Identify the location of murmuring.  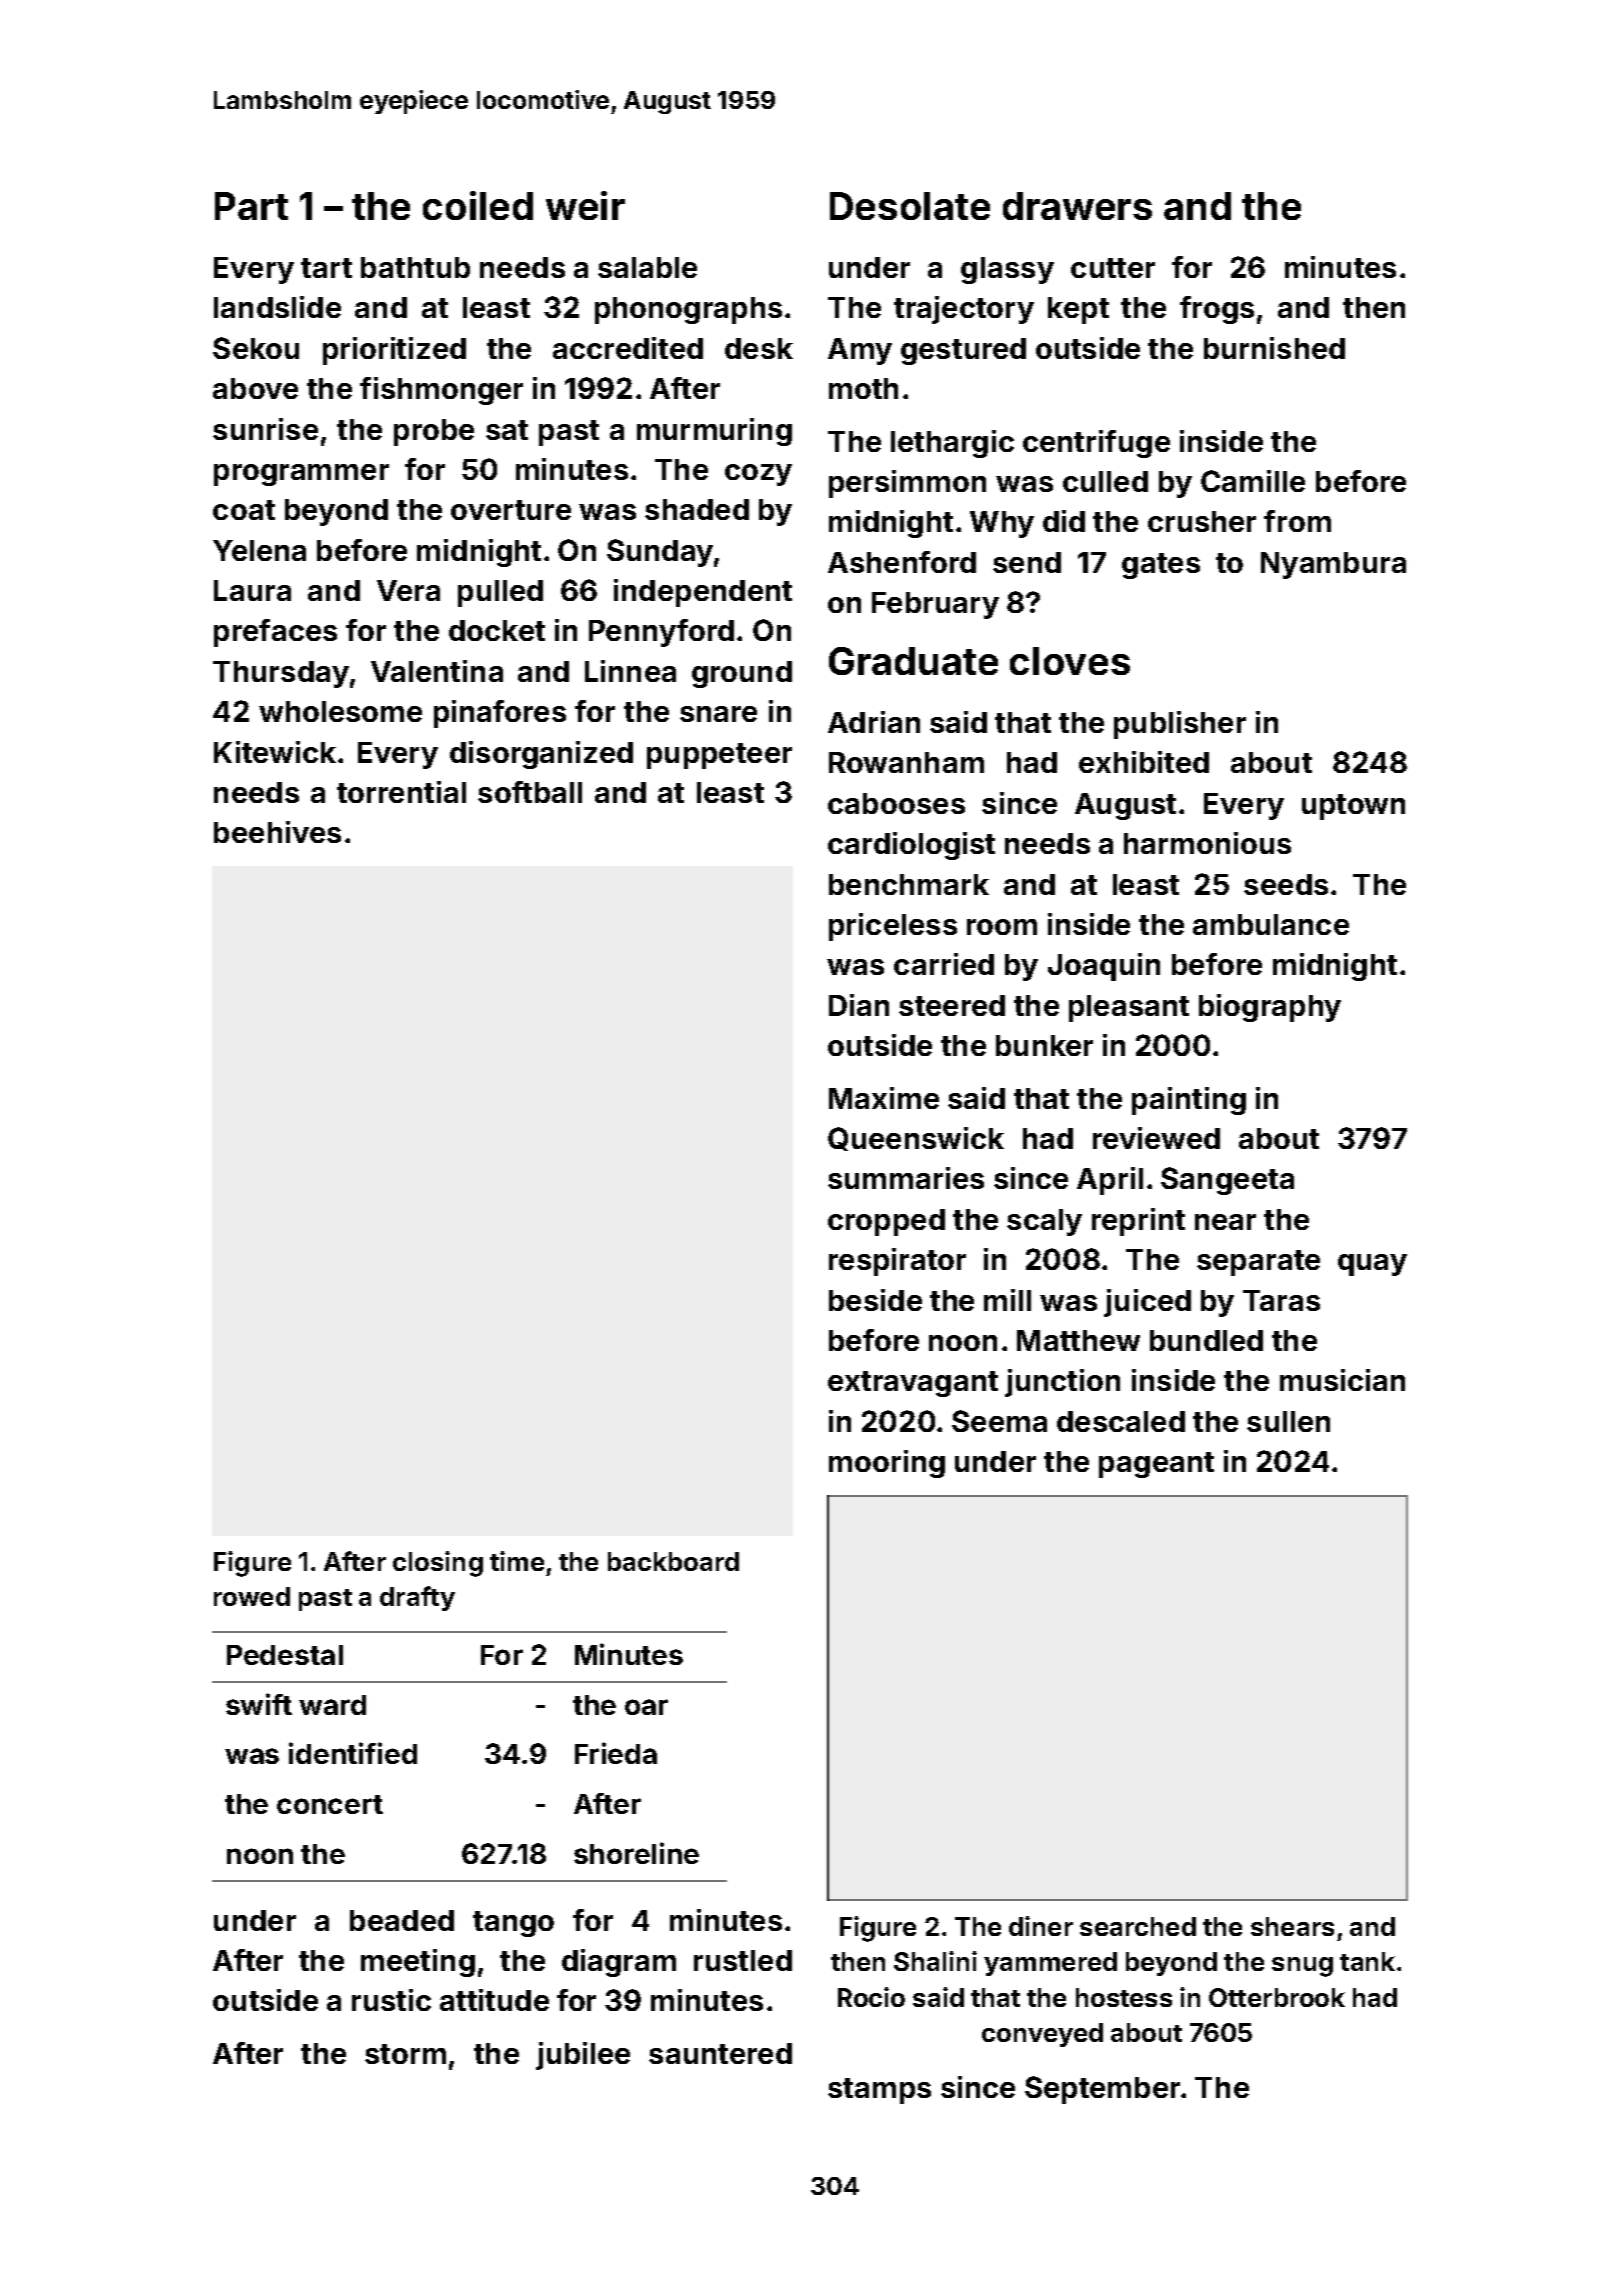
(714, 432).
